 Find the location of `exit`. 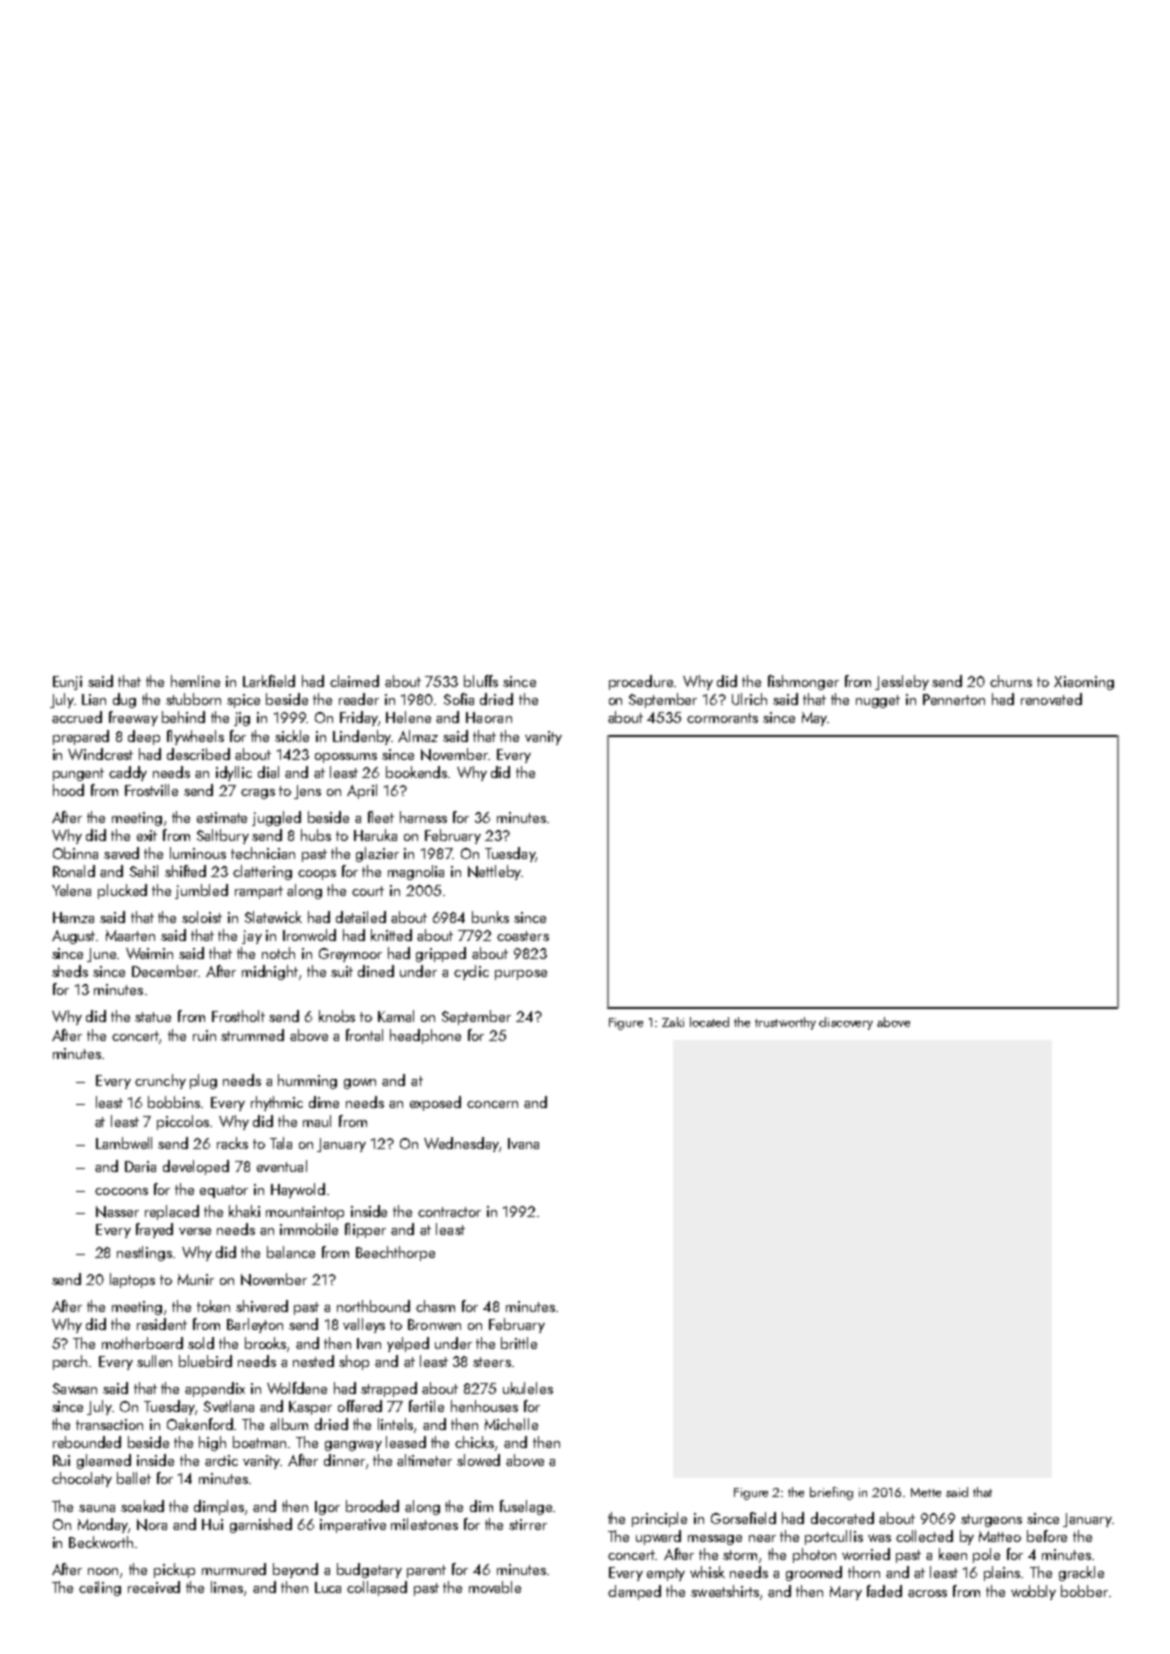

exit is located at coordinates (147, 835).
